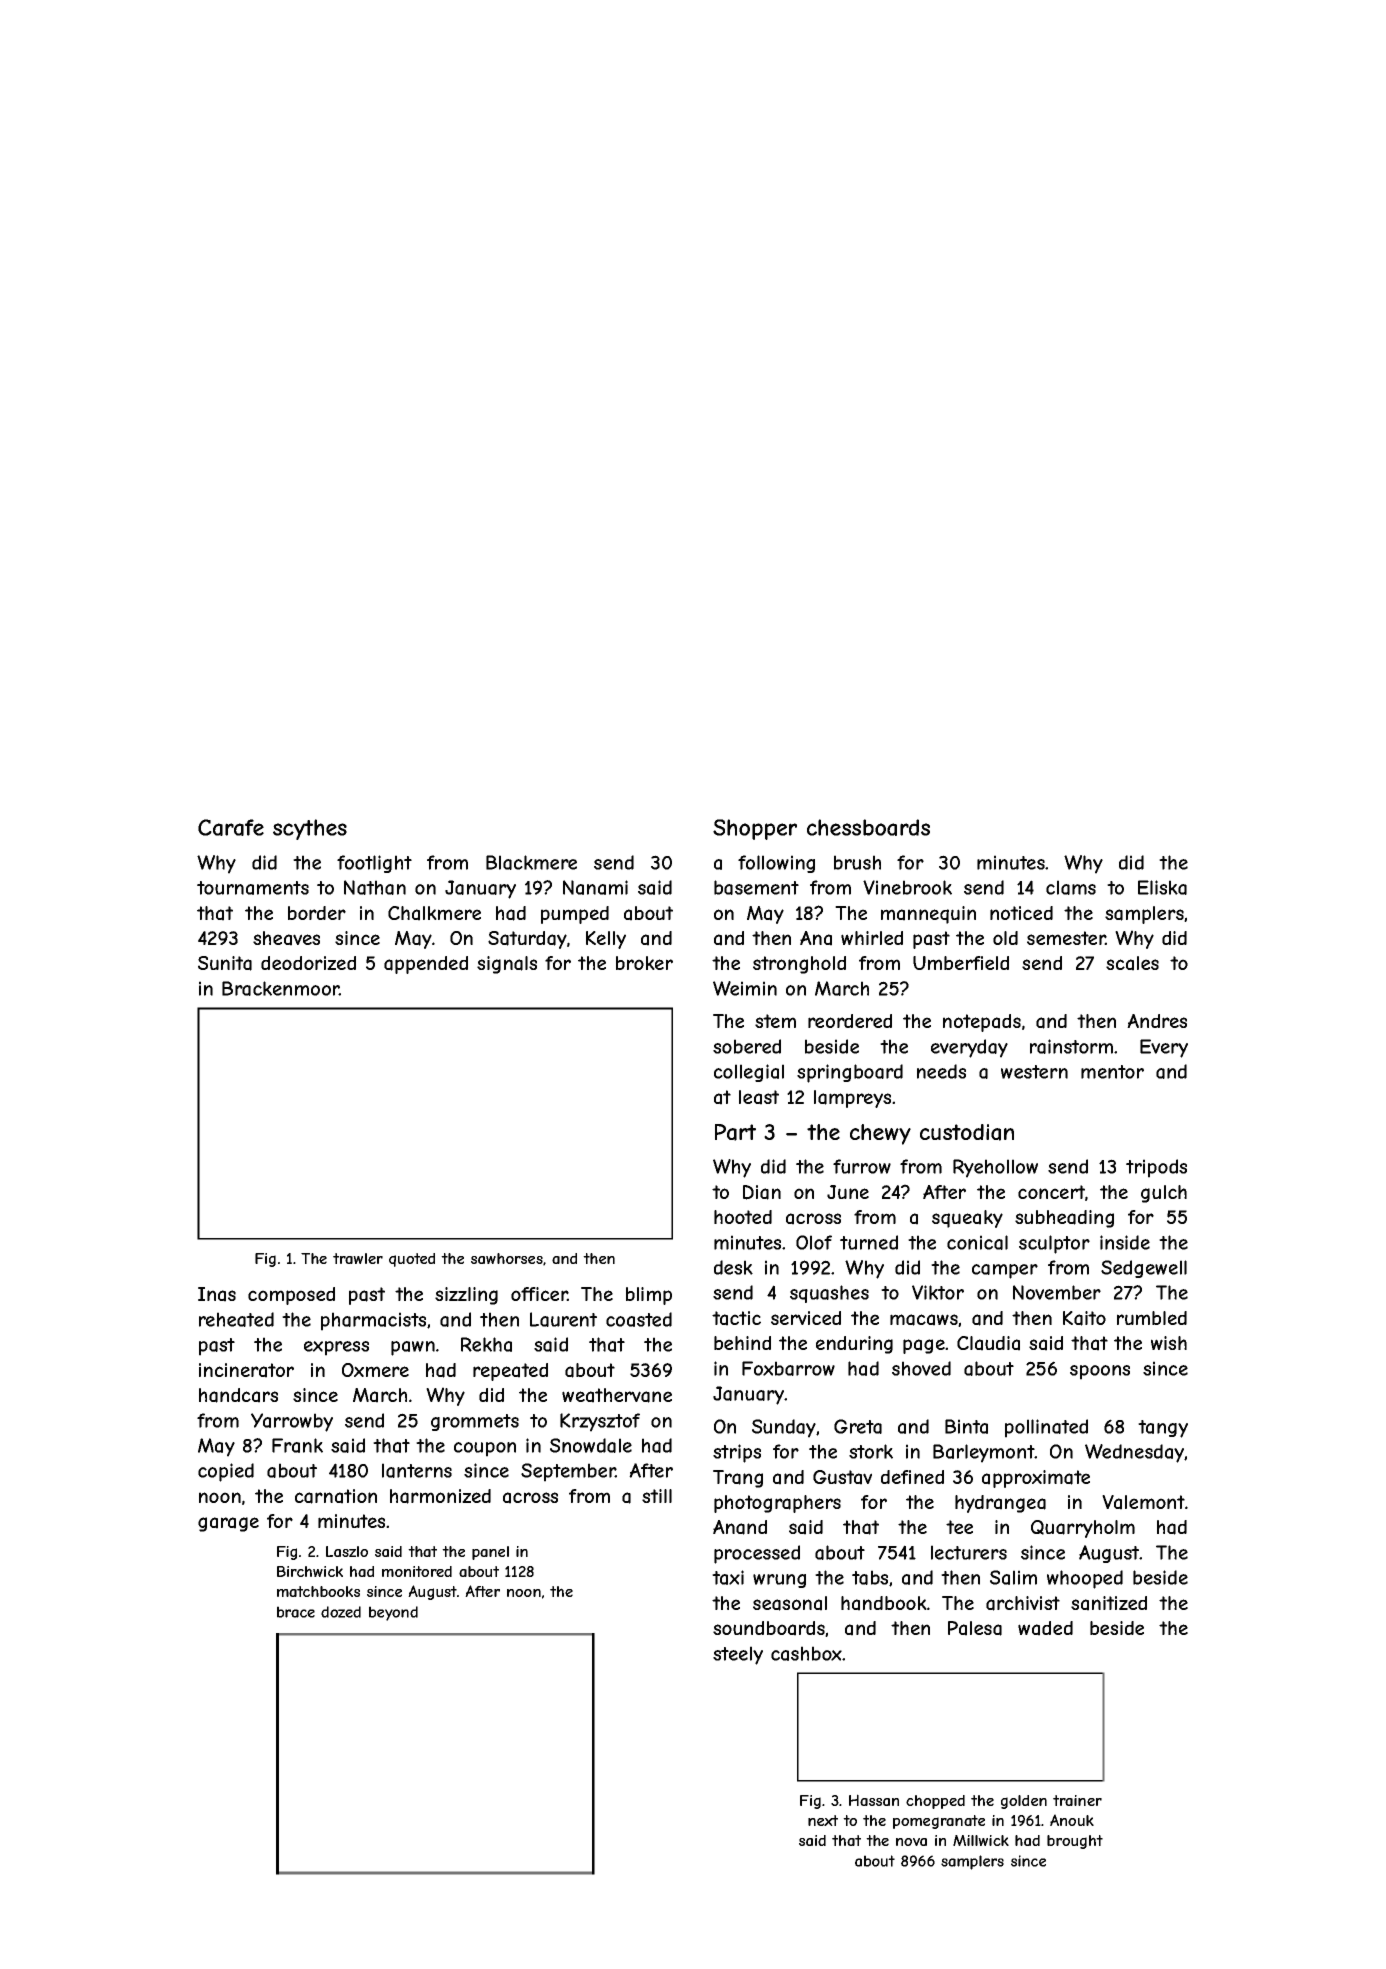 The width and height of the document is (1386, 1969). What do you see at coordinates (426, 965) in the document?
I see `appended` at bounding box center [426, 965].
